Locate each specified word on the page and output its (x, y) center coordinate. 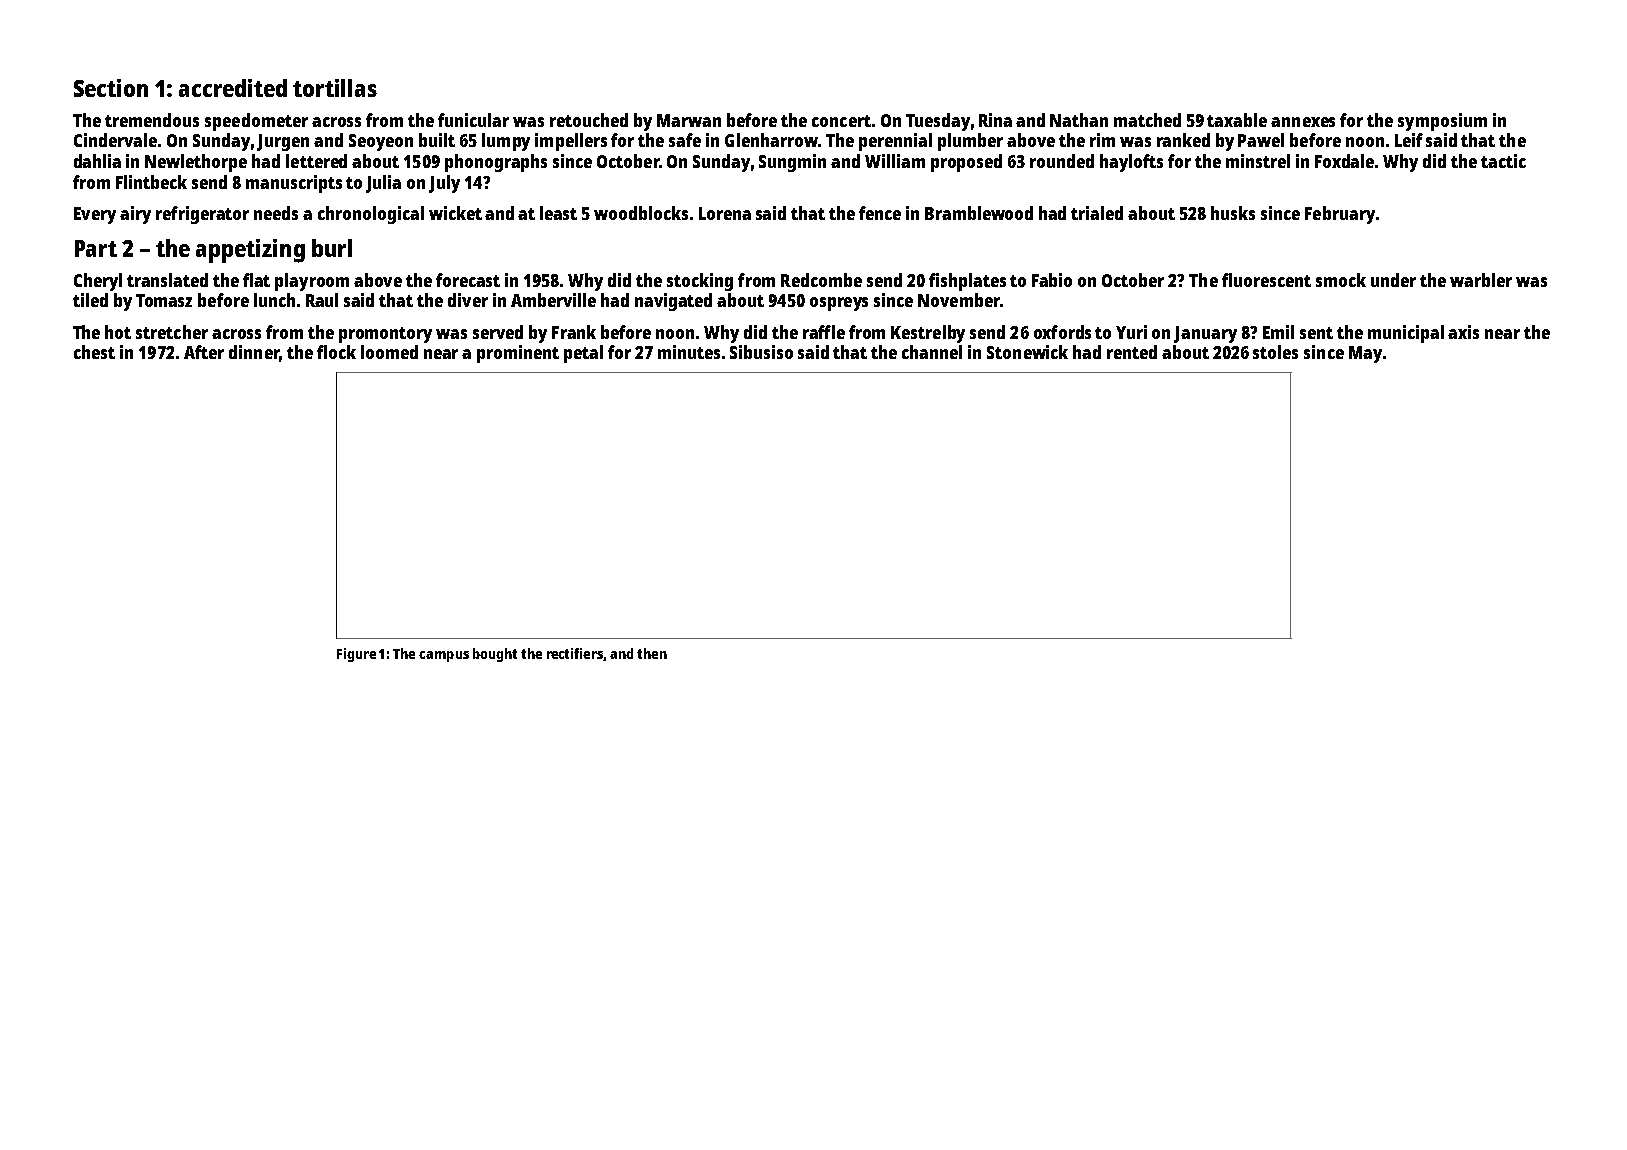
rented (1132, 352)
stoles (1275, 352)
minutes (689, 352)
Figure (356, 655)
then (652, 653)
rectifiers (575, 654)
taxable (1237, 120)
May (1365, 354)
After (204, 352)
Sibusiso (761, 352)
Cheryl (98, 282)
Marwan (689, 120)
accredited (233, 88)
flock (336, 352)
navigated (673, 302)
